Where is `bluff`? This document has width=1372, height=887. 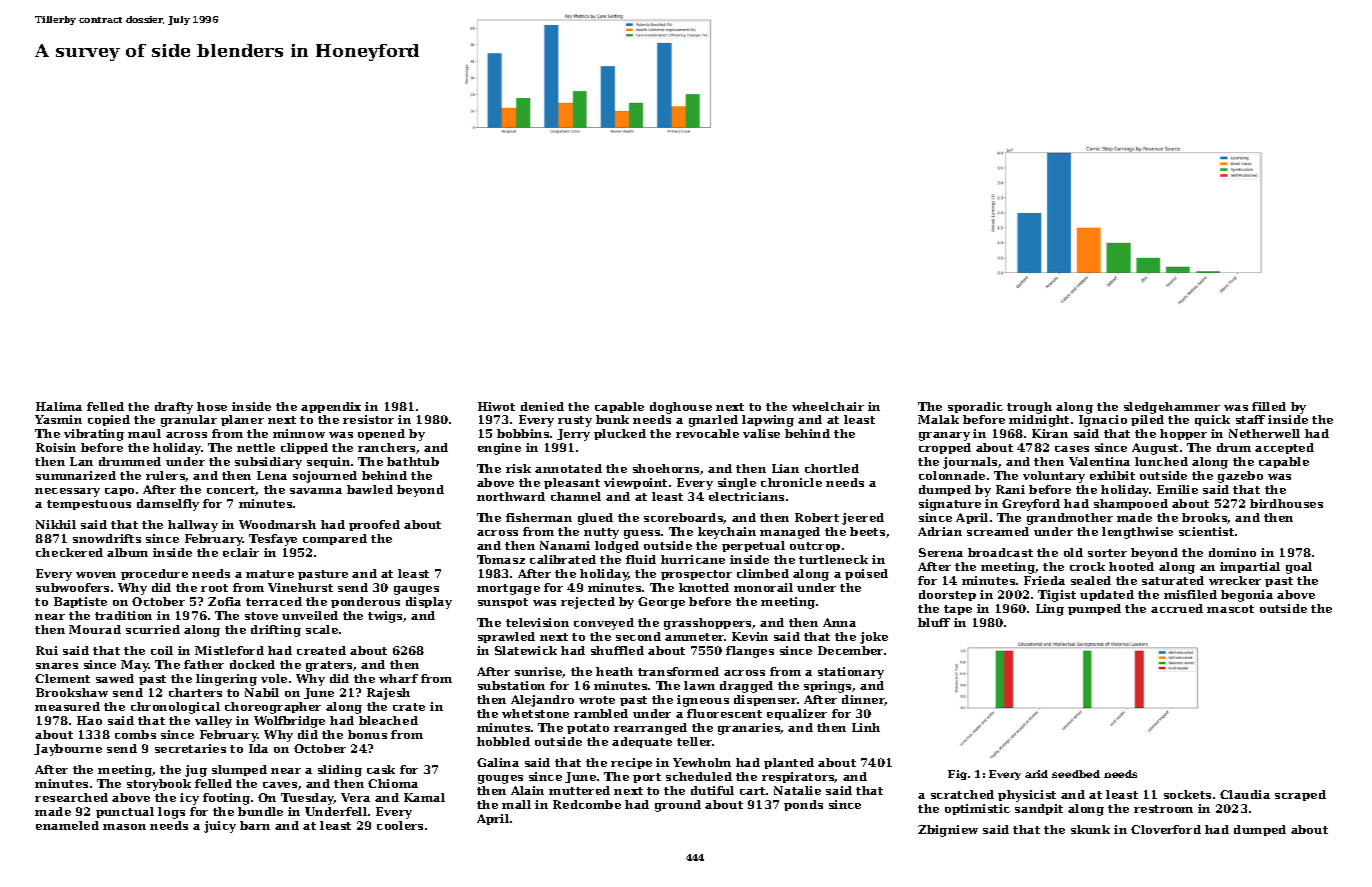
bluff is located at coordinates (934, 622).
